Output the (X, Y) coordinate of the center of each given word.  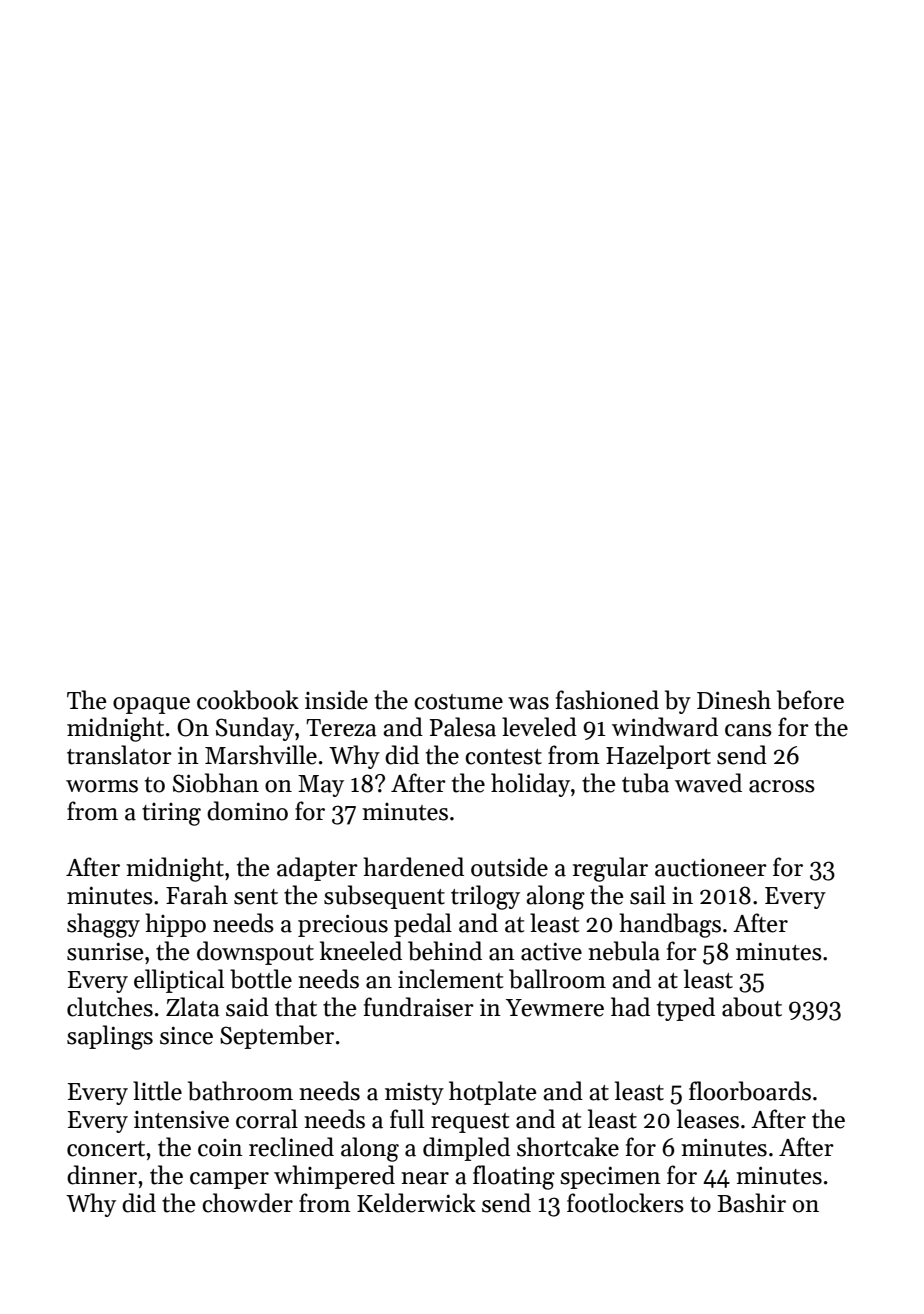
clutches (110, 1007)
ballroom (557, 979)
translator (119, 755)
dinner (102, 1175)
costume (458, 702)
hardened (413, 867)
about (752, 1007)
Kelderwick (416, 1203)
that (296, 1007)
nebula (624, 951)
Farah (197, 895)
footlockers (625, 1203)
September (277, 1037)
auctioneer (711, 868)
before (810, 700)
